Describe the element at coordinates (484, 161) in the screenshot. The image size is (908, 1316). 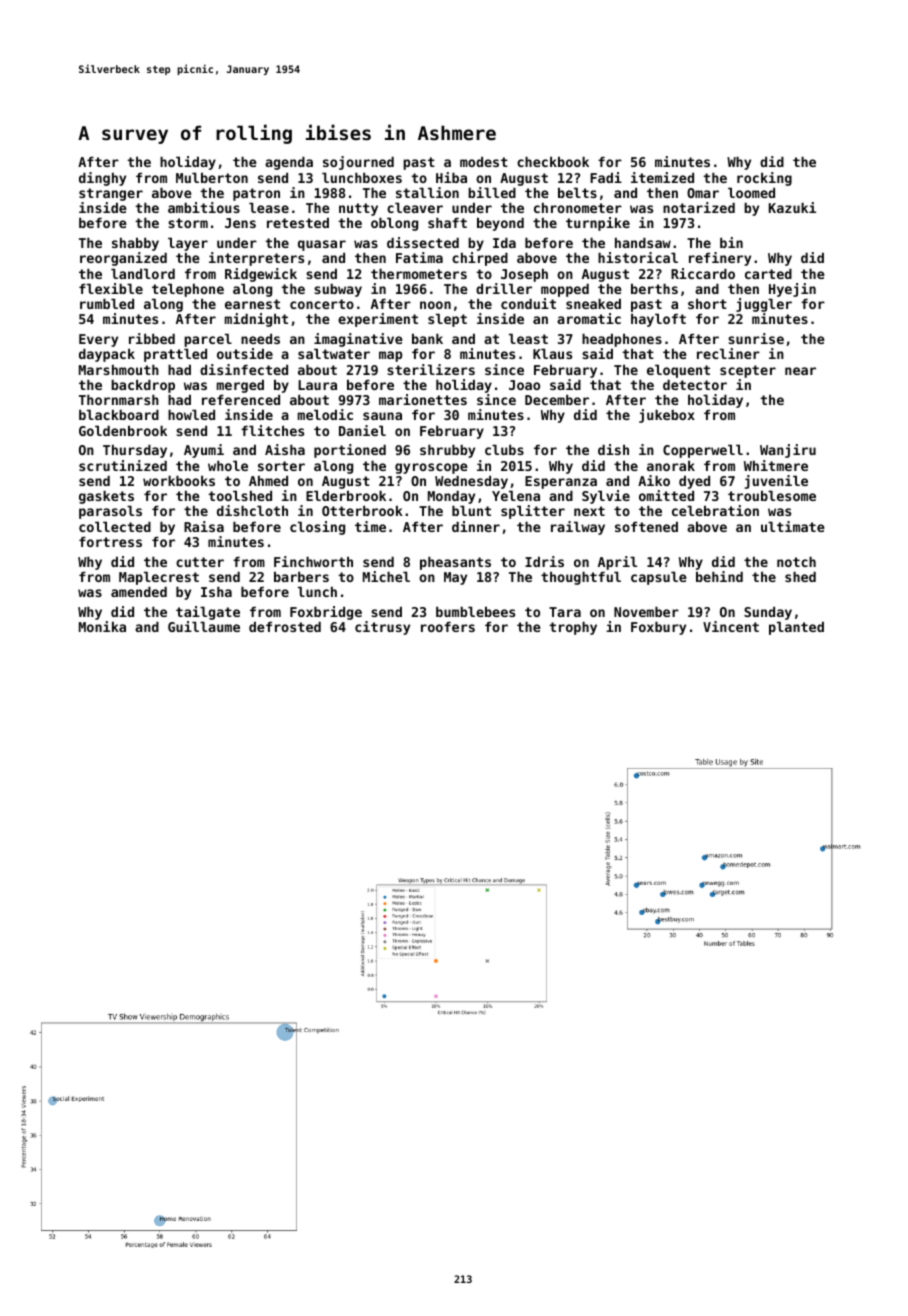
I see `modest` at that location.
